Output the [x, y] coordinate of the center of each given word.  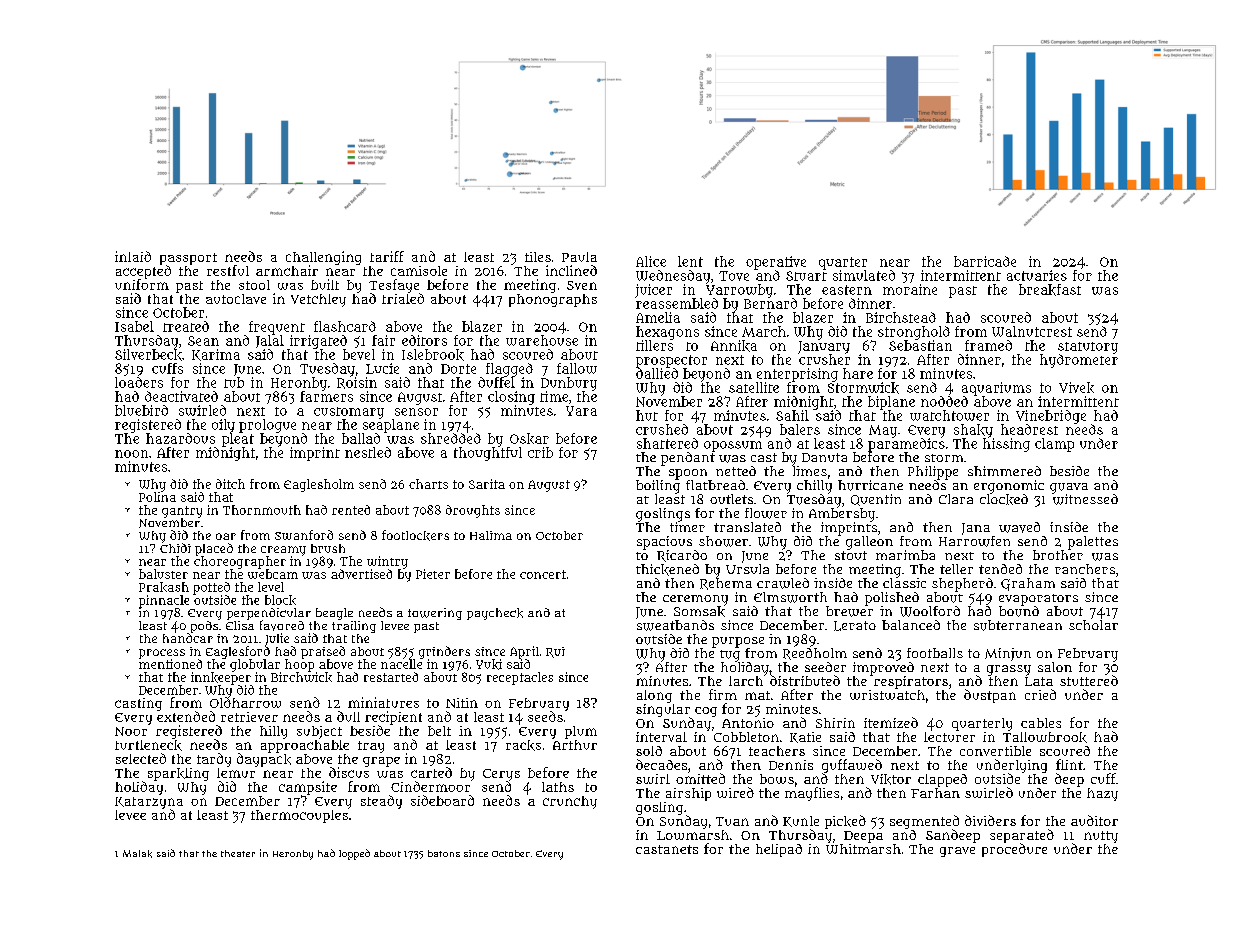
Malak [137, 854]
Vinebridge [1051, 417]
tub [234, 382]
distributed [805, 681]
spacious [664, 543]
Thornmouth [262, 510]
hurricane [870, 485]
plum [581, 732]
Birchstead [901, 317]
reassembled [677, 303]
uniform [142, 284]
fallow [577, 368]
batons [444, 853]
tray [371, 747]
